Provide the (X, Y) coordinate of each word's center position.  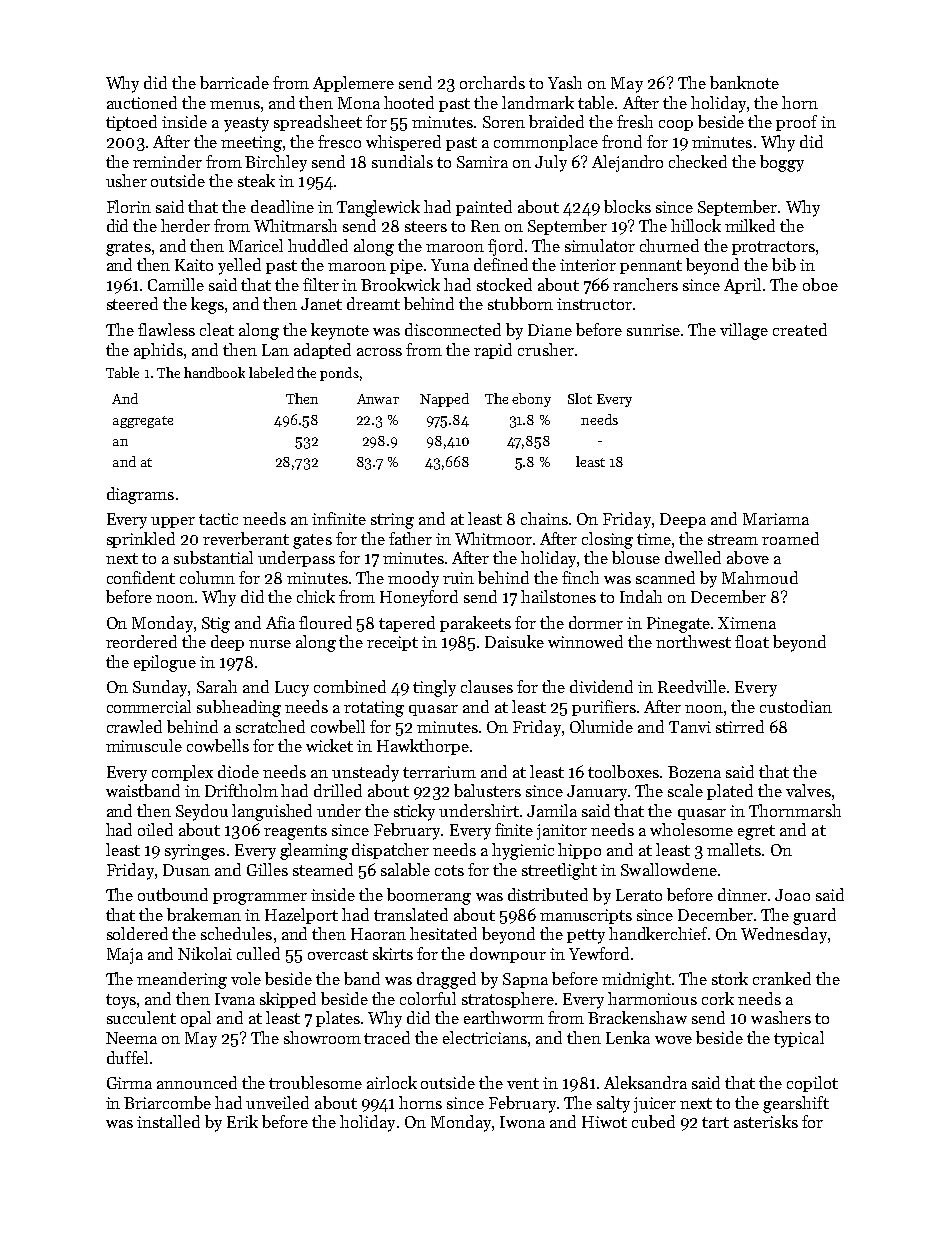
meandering (182, 980)
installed (168, 1121)
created (800, 329)
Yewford (599, 953)
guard (814, 916)
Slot (580, 398)
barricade (234, 82)
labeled (271, 372)
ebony (531, 400)
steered (132, 303)
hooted (409, 102)
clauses (487, 686)
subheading (239, 708)
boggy (782, 163)
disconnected (453, 329)
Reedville (692, 686)
